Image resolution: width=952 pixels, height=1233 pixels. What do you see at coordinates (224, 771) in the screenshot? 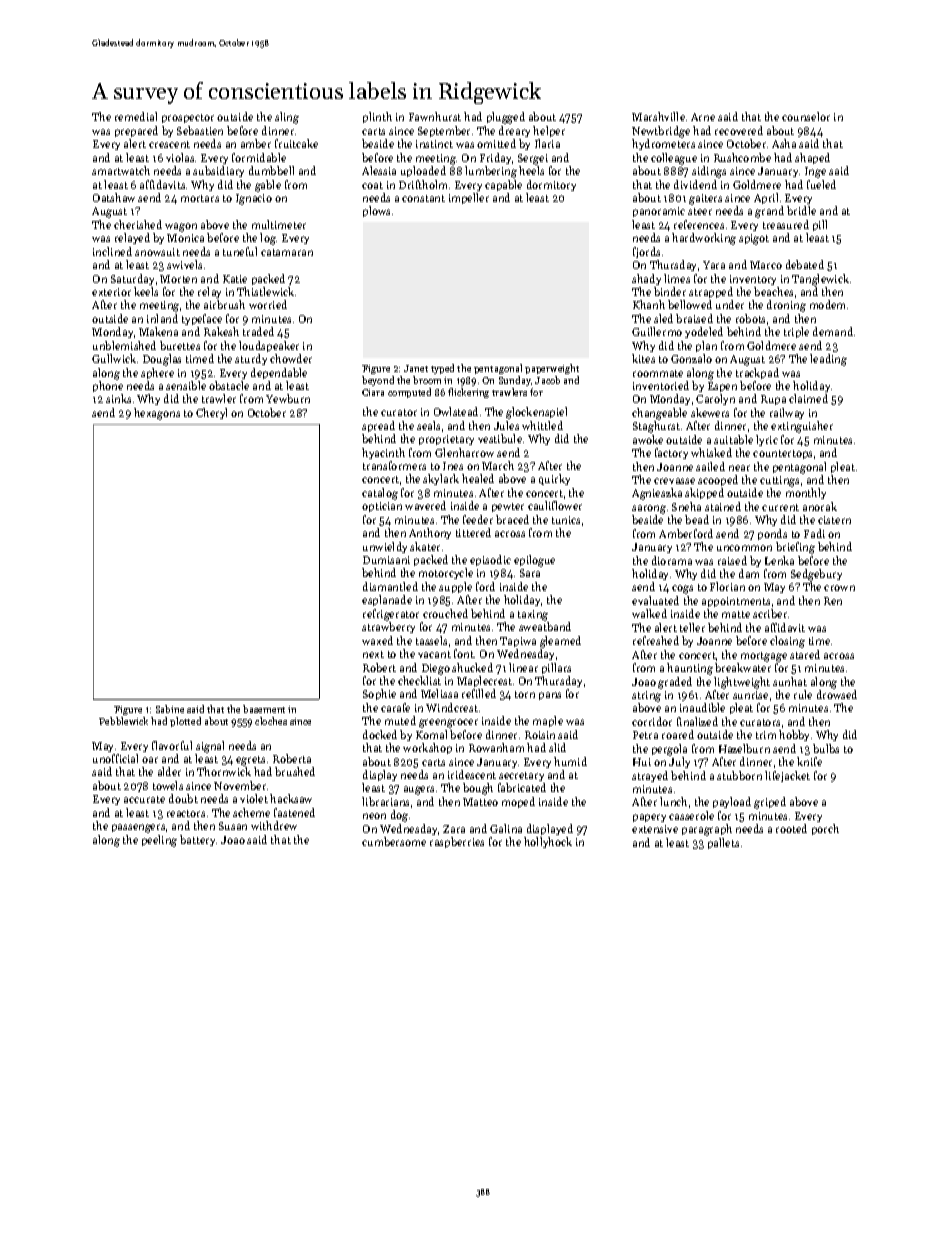
I see `Thornwick` at bounding box center [224, 771].
